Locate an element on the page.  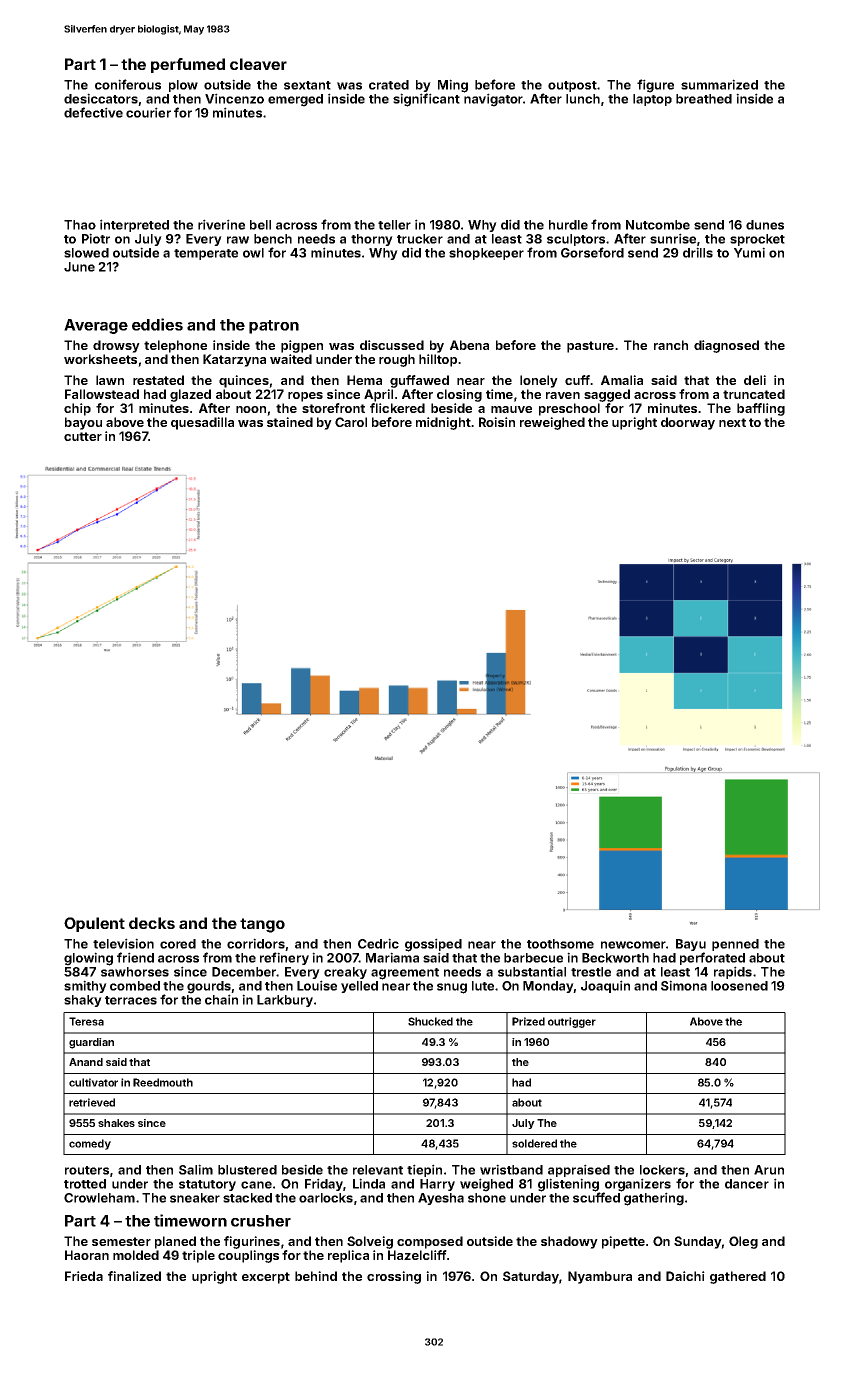
outpost is located at coordinates (572, 86).
